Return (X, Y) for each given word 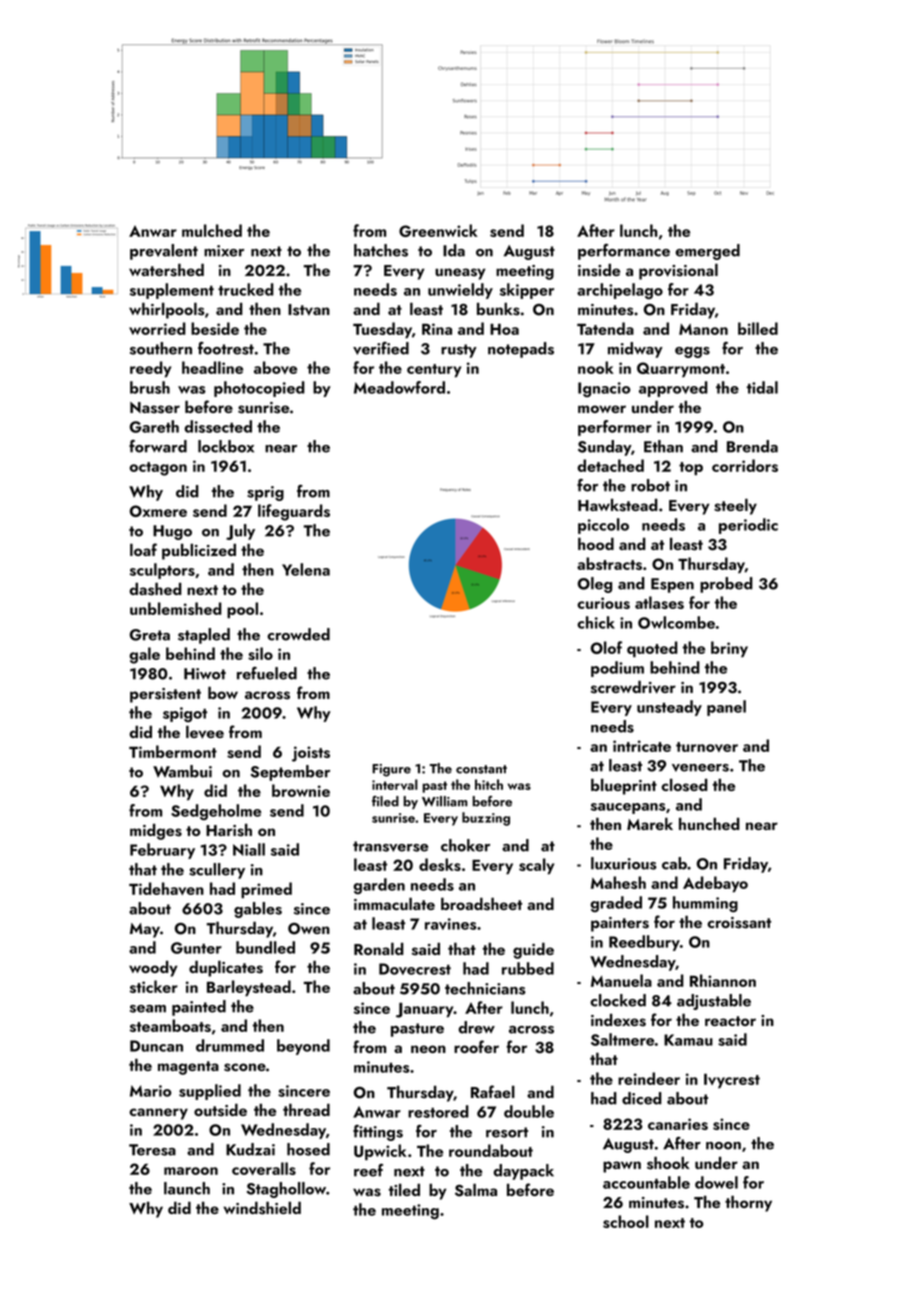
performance (624, 252)
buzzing (486, 819)
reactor (730, 1021)
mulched (212, 230)
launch (187, 1188)
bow (223, 692)
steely (735, 506)
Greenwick (438, 230)
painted (199, 1008)
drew (476, 1027)
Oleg (595, 585)
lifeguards (294, 512)
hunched (709, 824)
